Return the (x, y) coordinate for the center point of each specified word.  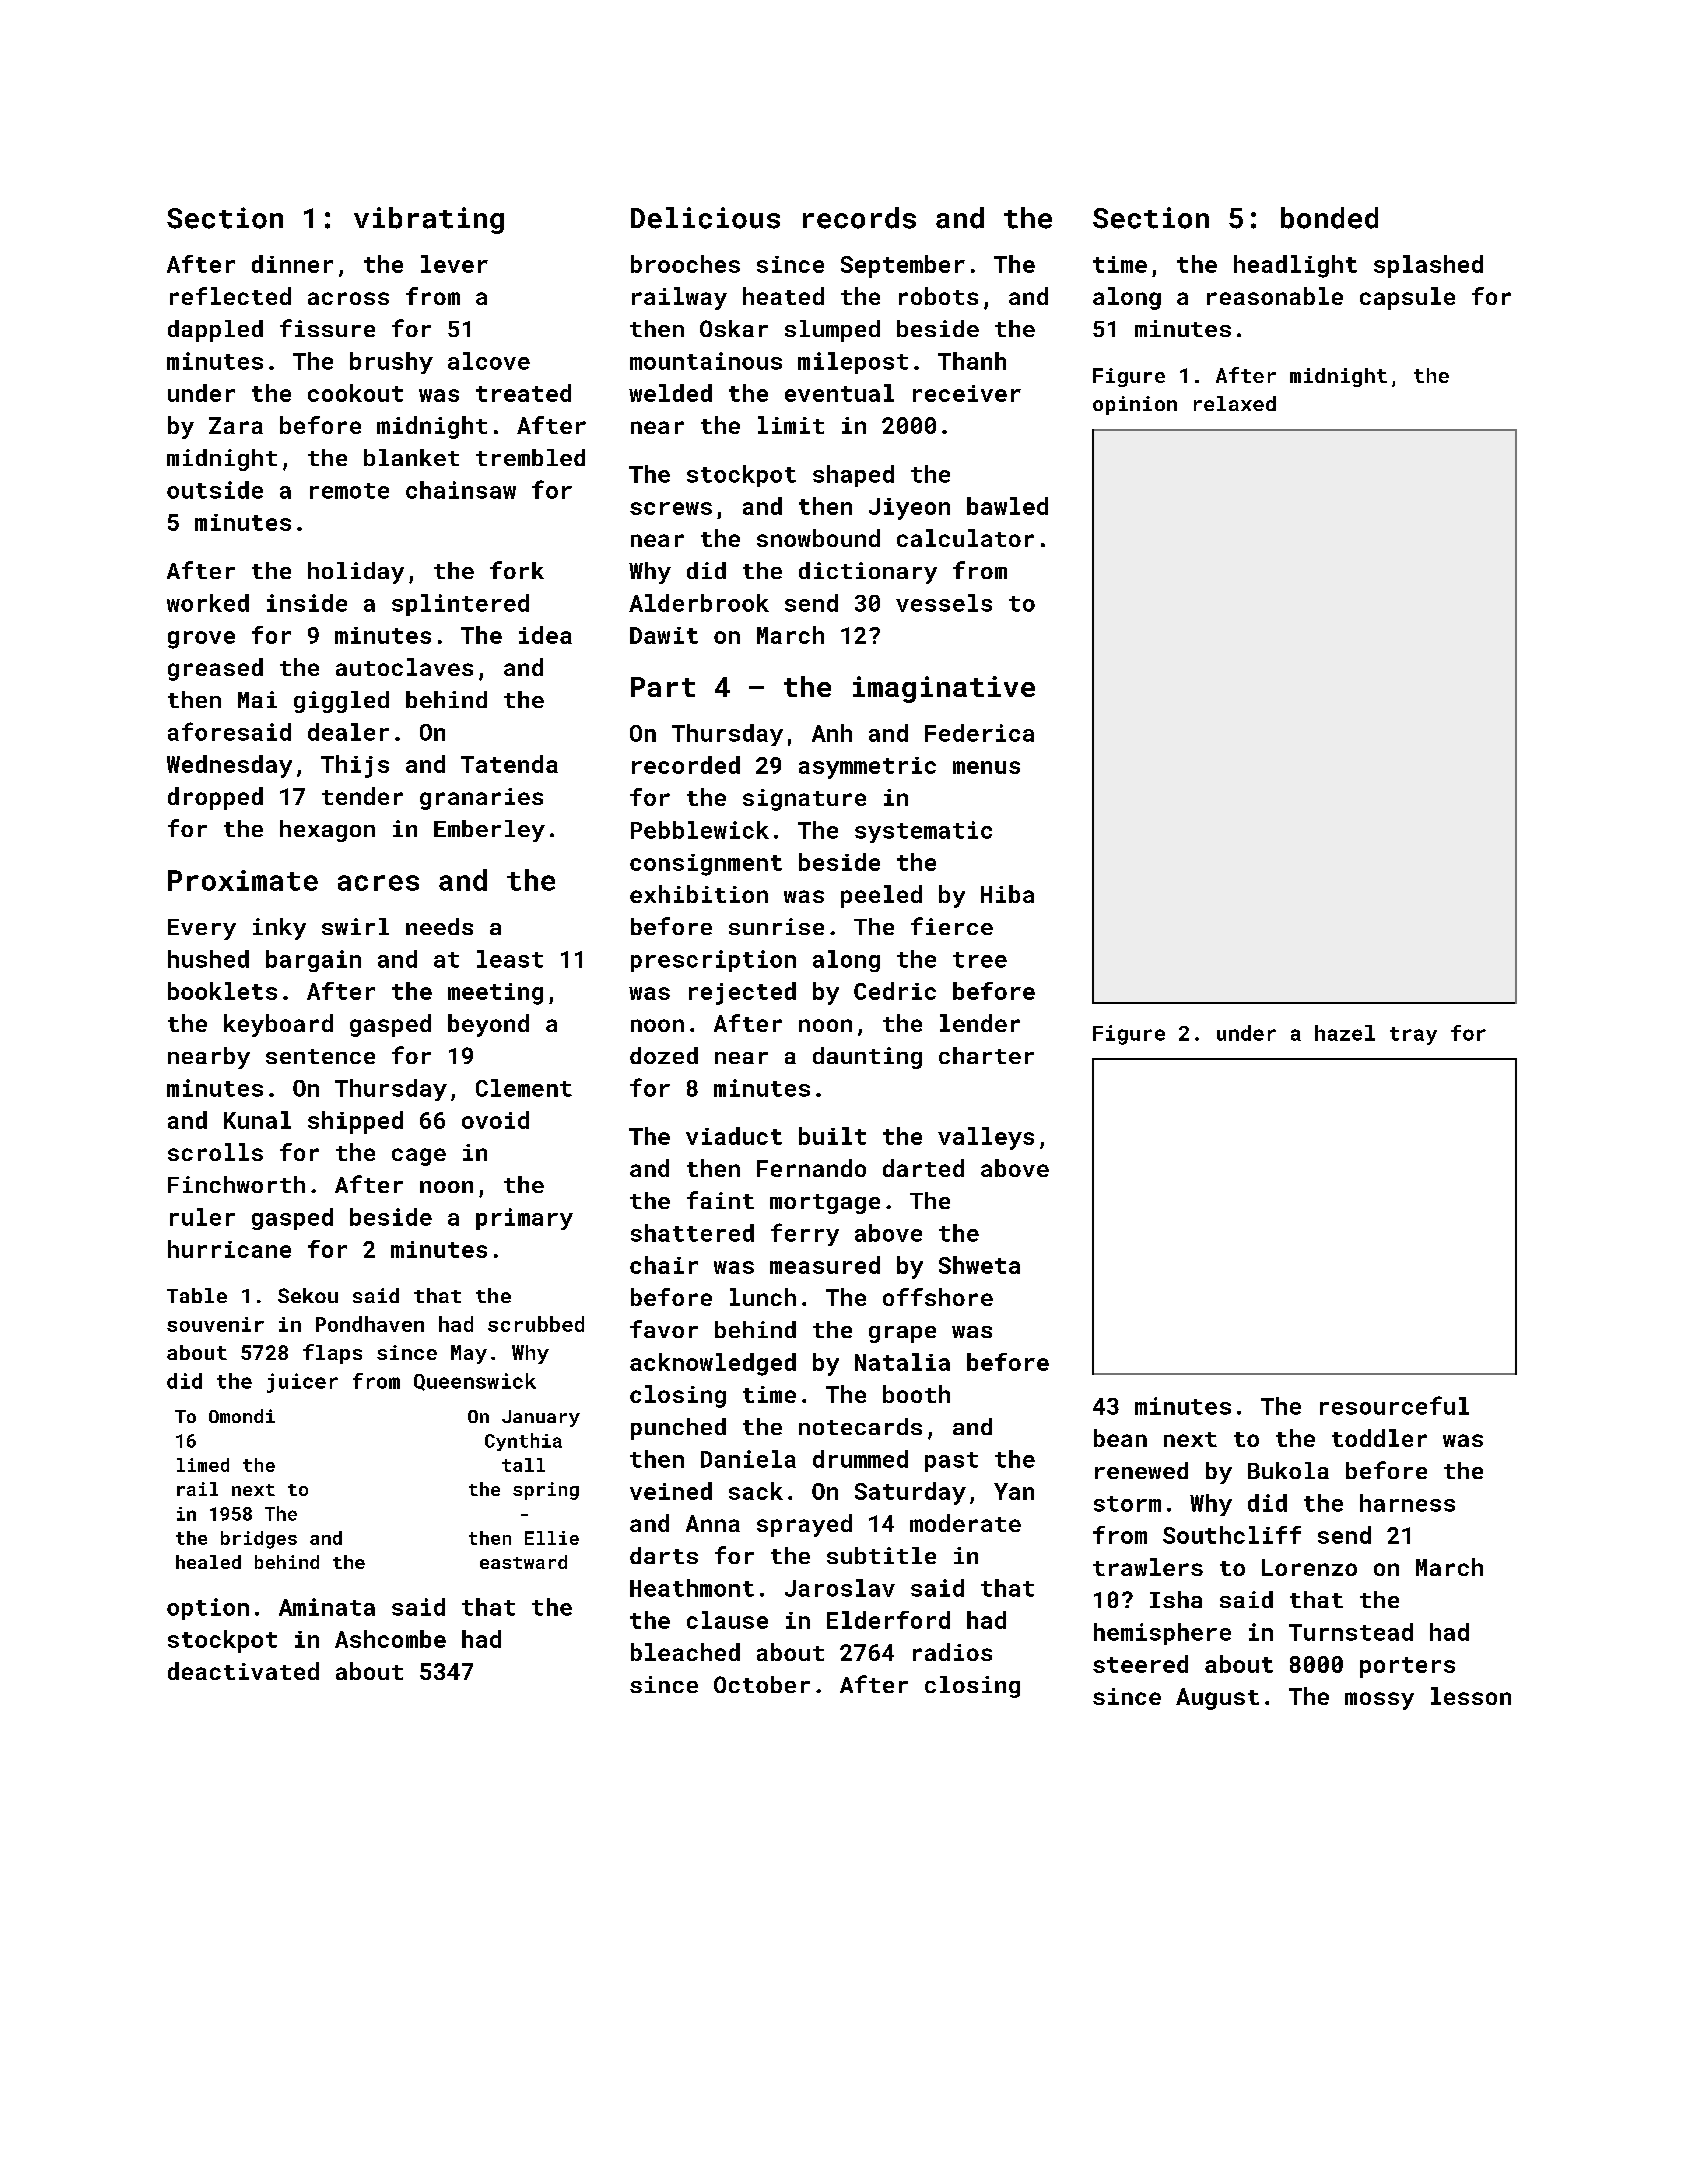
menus (986, 767)
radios (952, 1652)
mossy (1379, 1701)
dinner (292, 264)
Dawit (664, 635)
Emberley (489, 831)
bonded (1329, 218)
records (859, 218)
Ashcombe (390, 1639)
